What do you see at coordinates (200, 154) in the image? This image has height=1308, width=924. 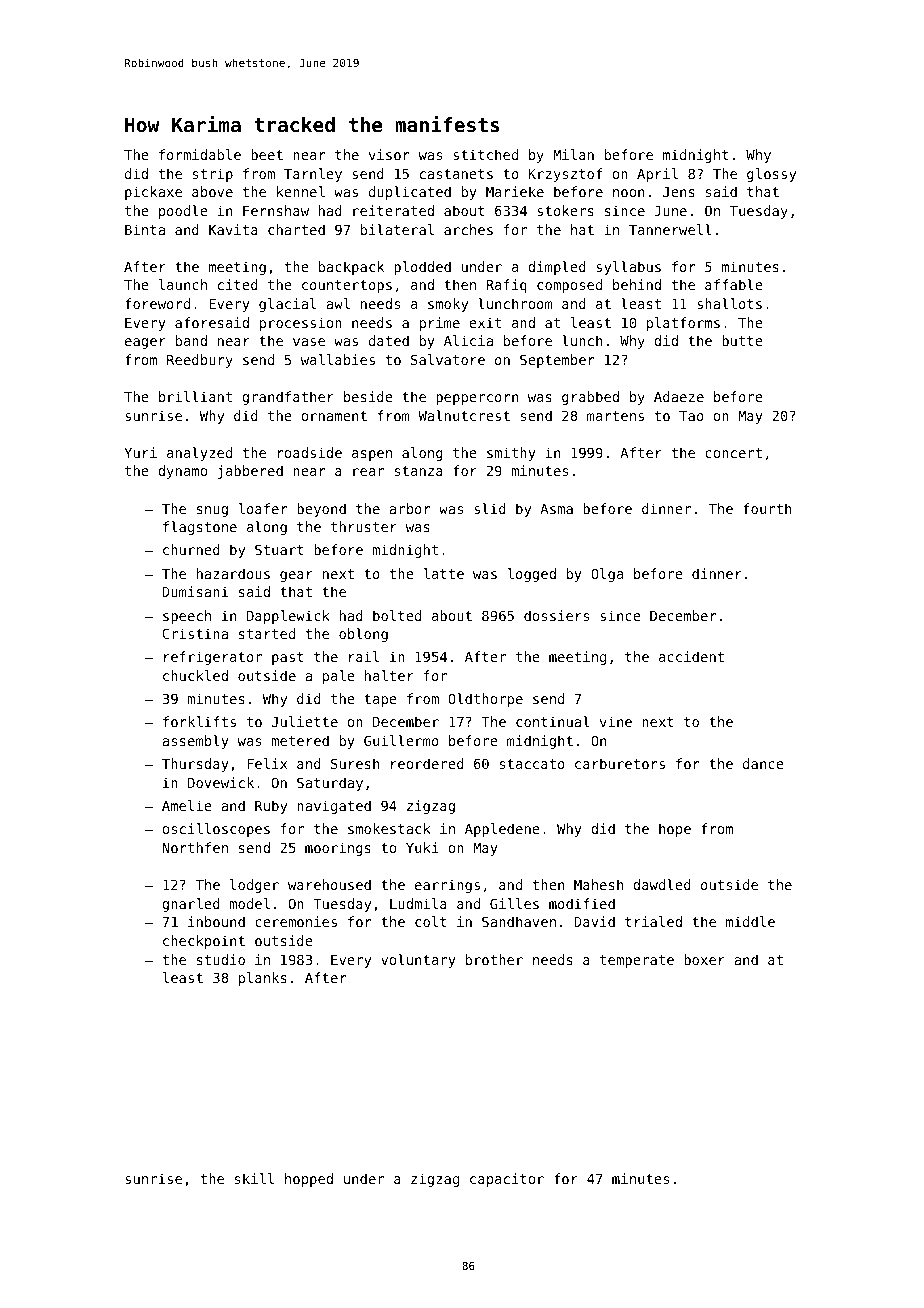 I see `formidable` at bounding box center [200, 154].
